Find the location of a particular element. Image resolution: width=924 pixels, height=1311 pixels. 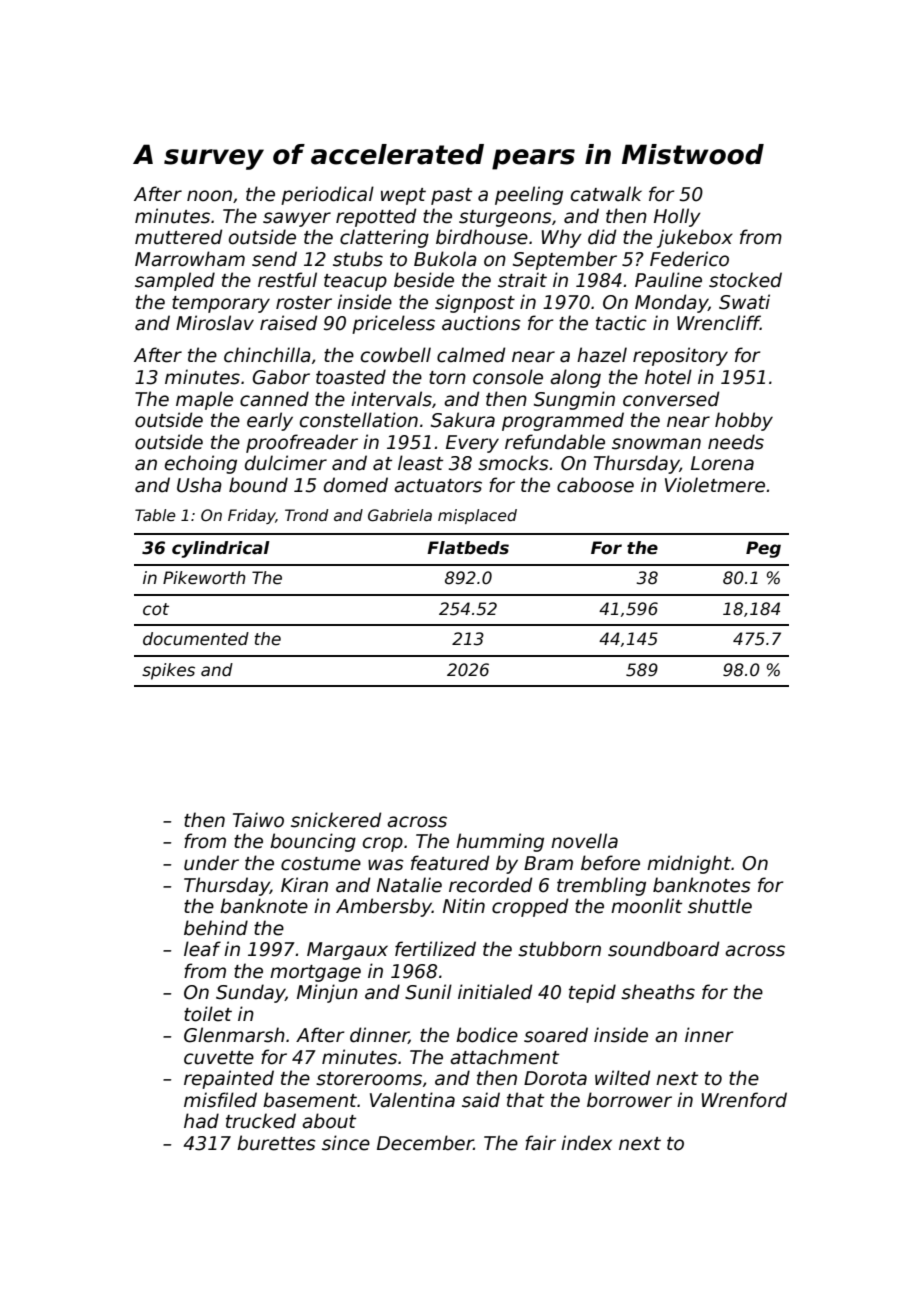

December is located at coordinates (425, 1143).
